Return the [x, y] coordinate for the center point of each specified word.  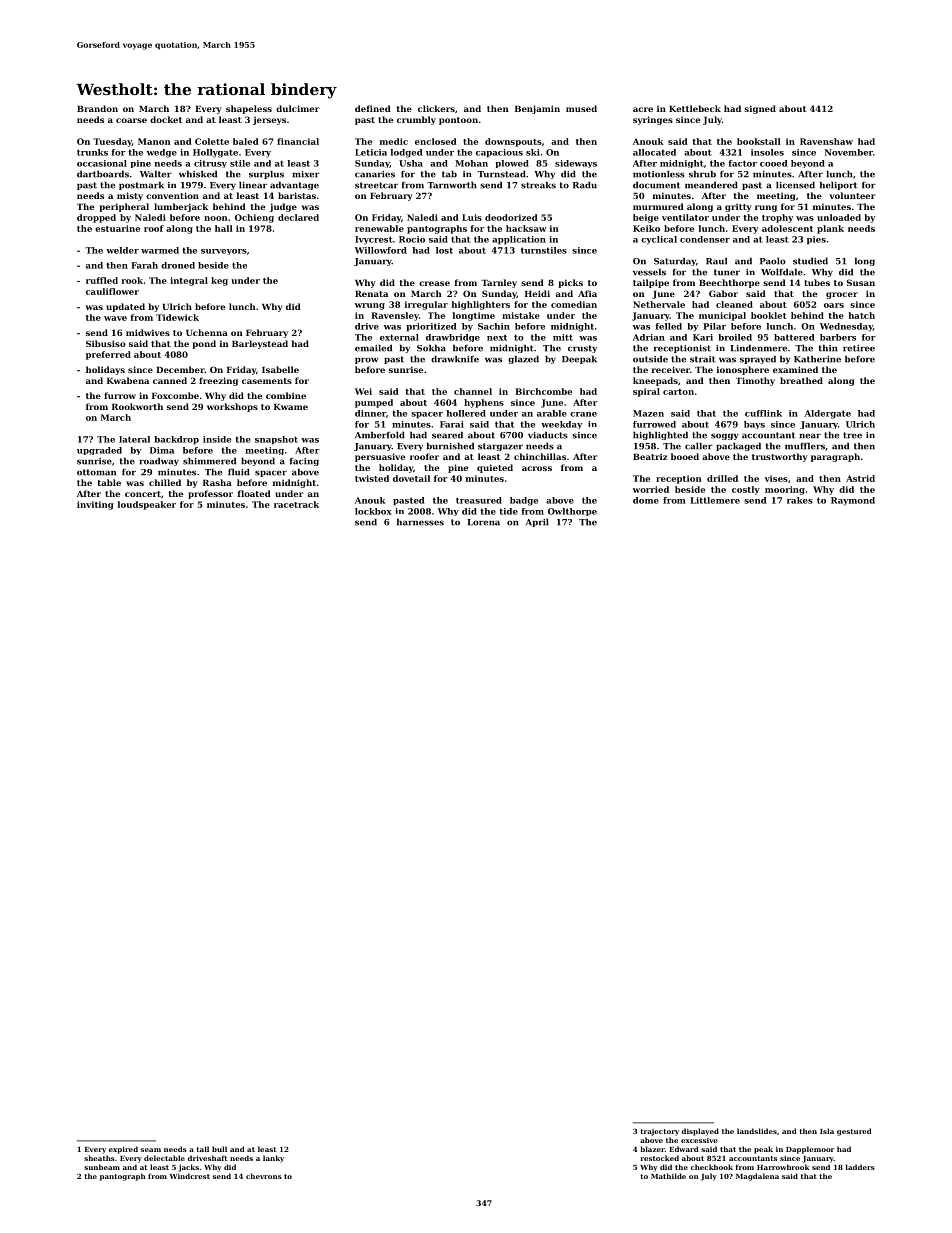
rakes [800, 500]
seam [151, 1150]
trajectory [659, 1132]
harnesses [420, 522]
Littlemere [715, 500]
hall [224, 228]
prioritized [431, 327]
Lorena [483, 522]
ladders [860, 1167]
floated [254, 493]
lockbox [373, 511]
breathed [801, 380]
